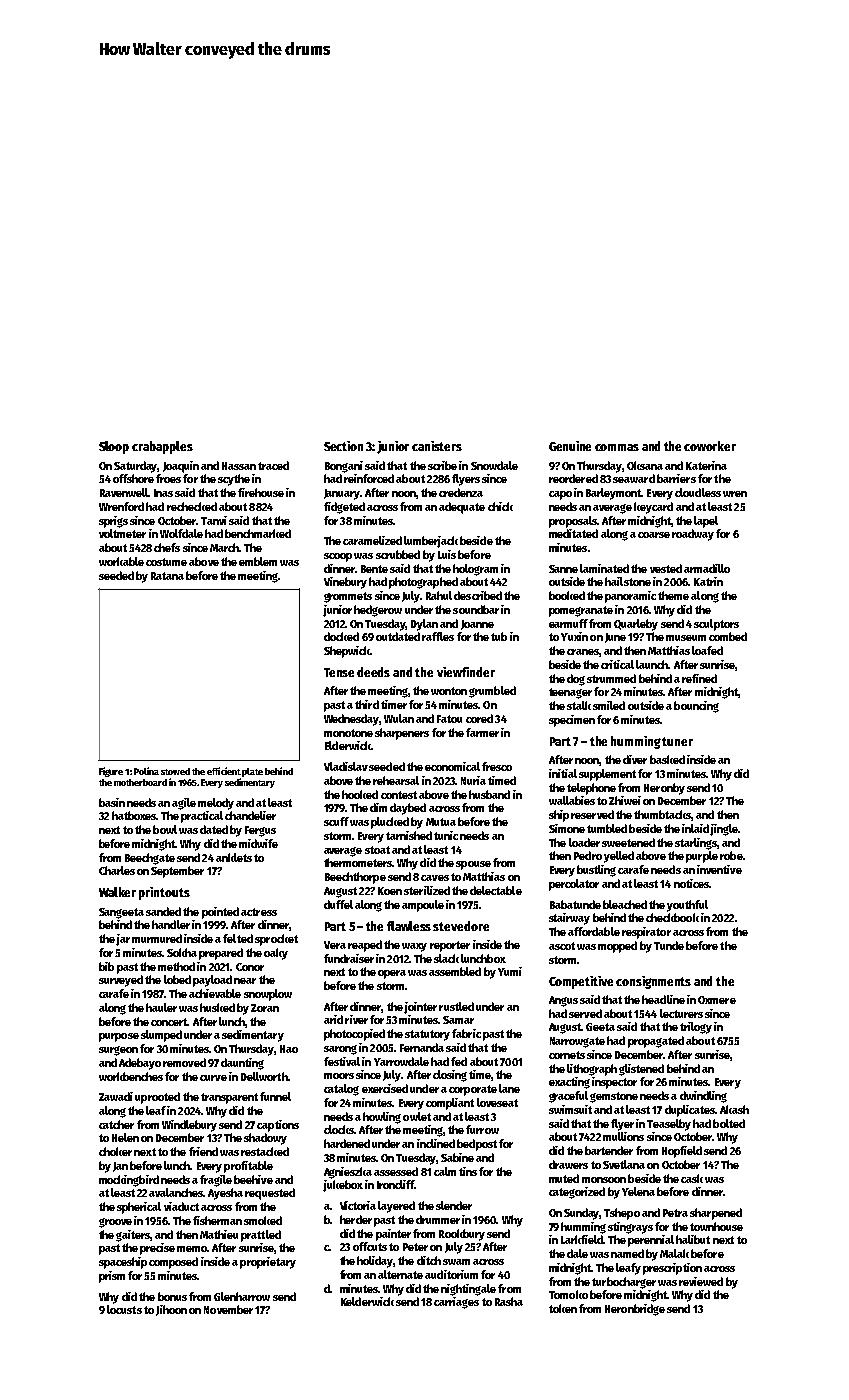 The width and height of the screenshot is (849, 1400). Describe the element at coordinates (677, 741) in the screenshot. I see `tuner` at that location.
